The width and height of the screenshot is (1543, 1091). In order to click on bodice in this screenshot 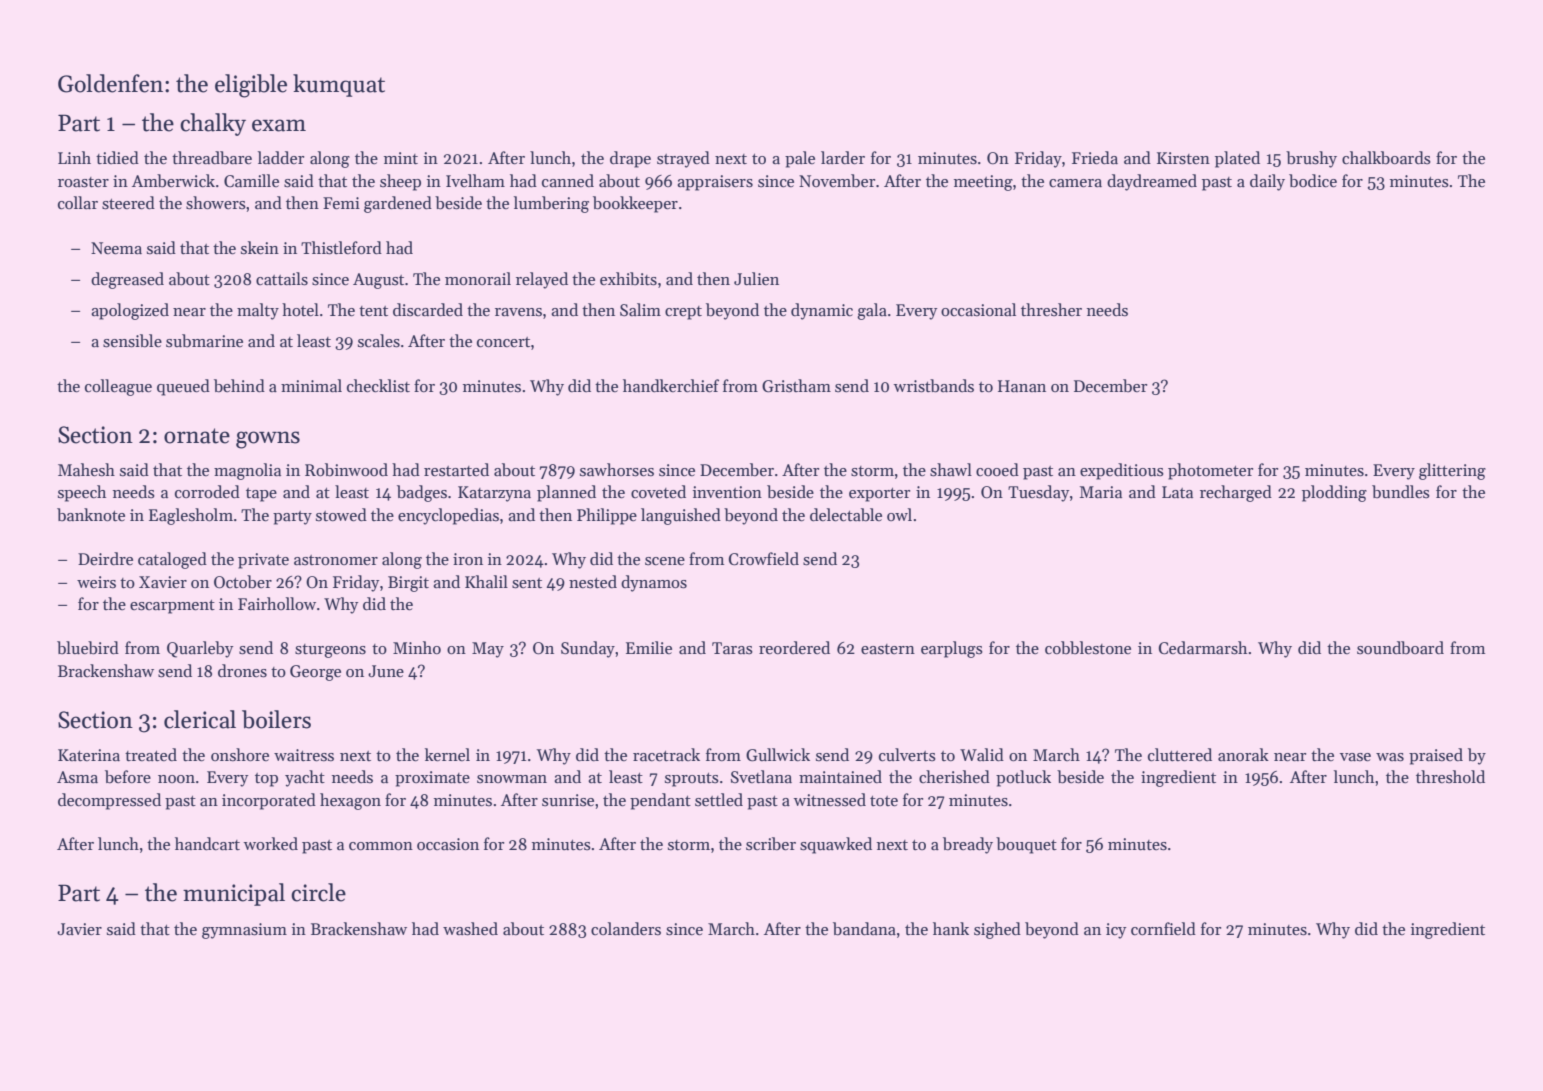, I will do `click(1313, 181)`.
